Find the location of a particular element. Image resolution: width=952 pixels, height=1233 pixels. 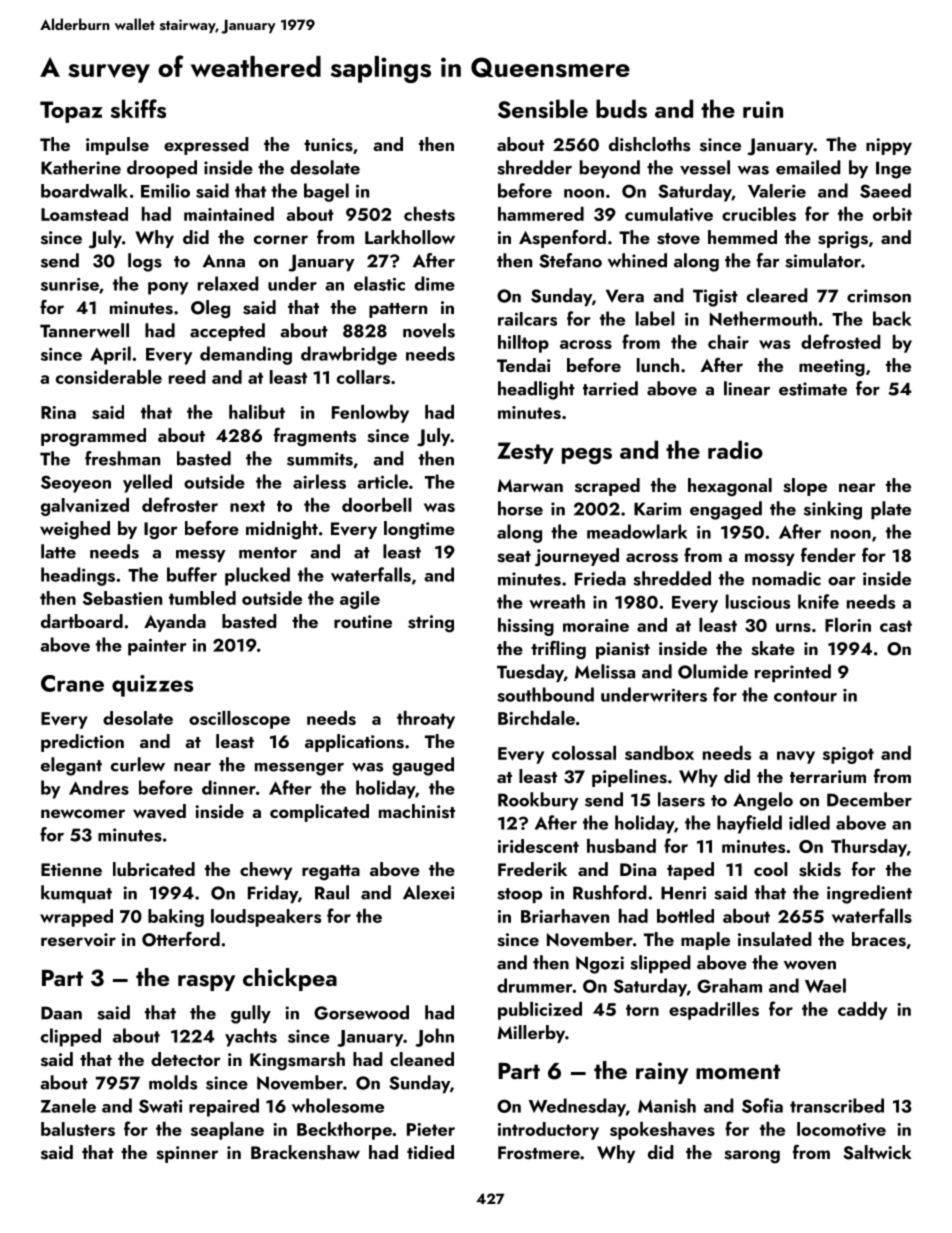

sarong is located at coordinates (752, 1157).
